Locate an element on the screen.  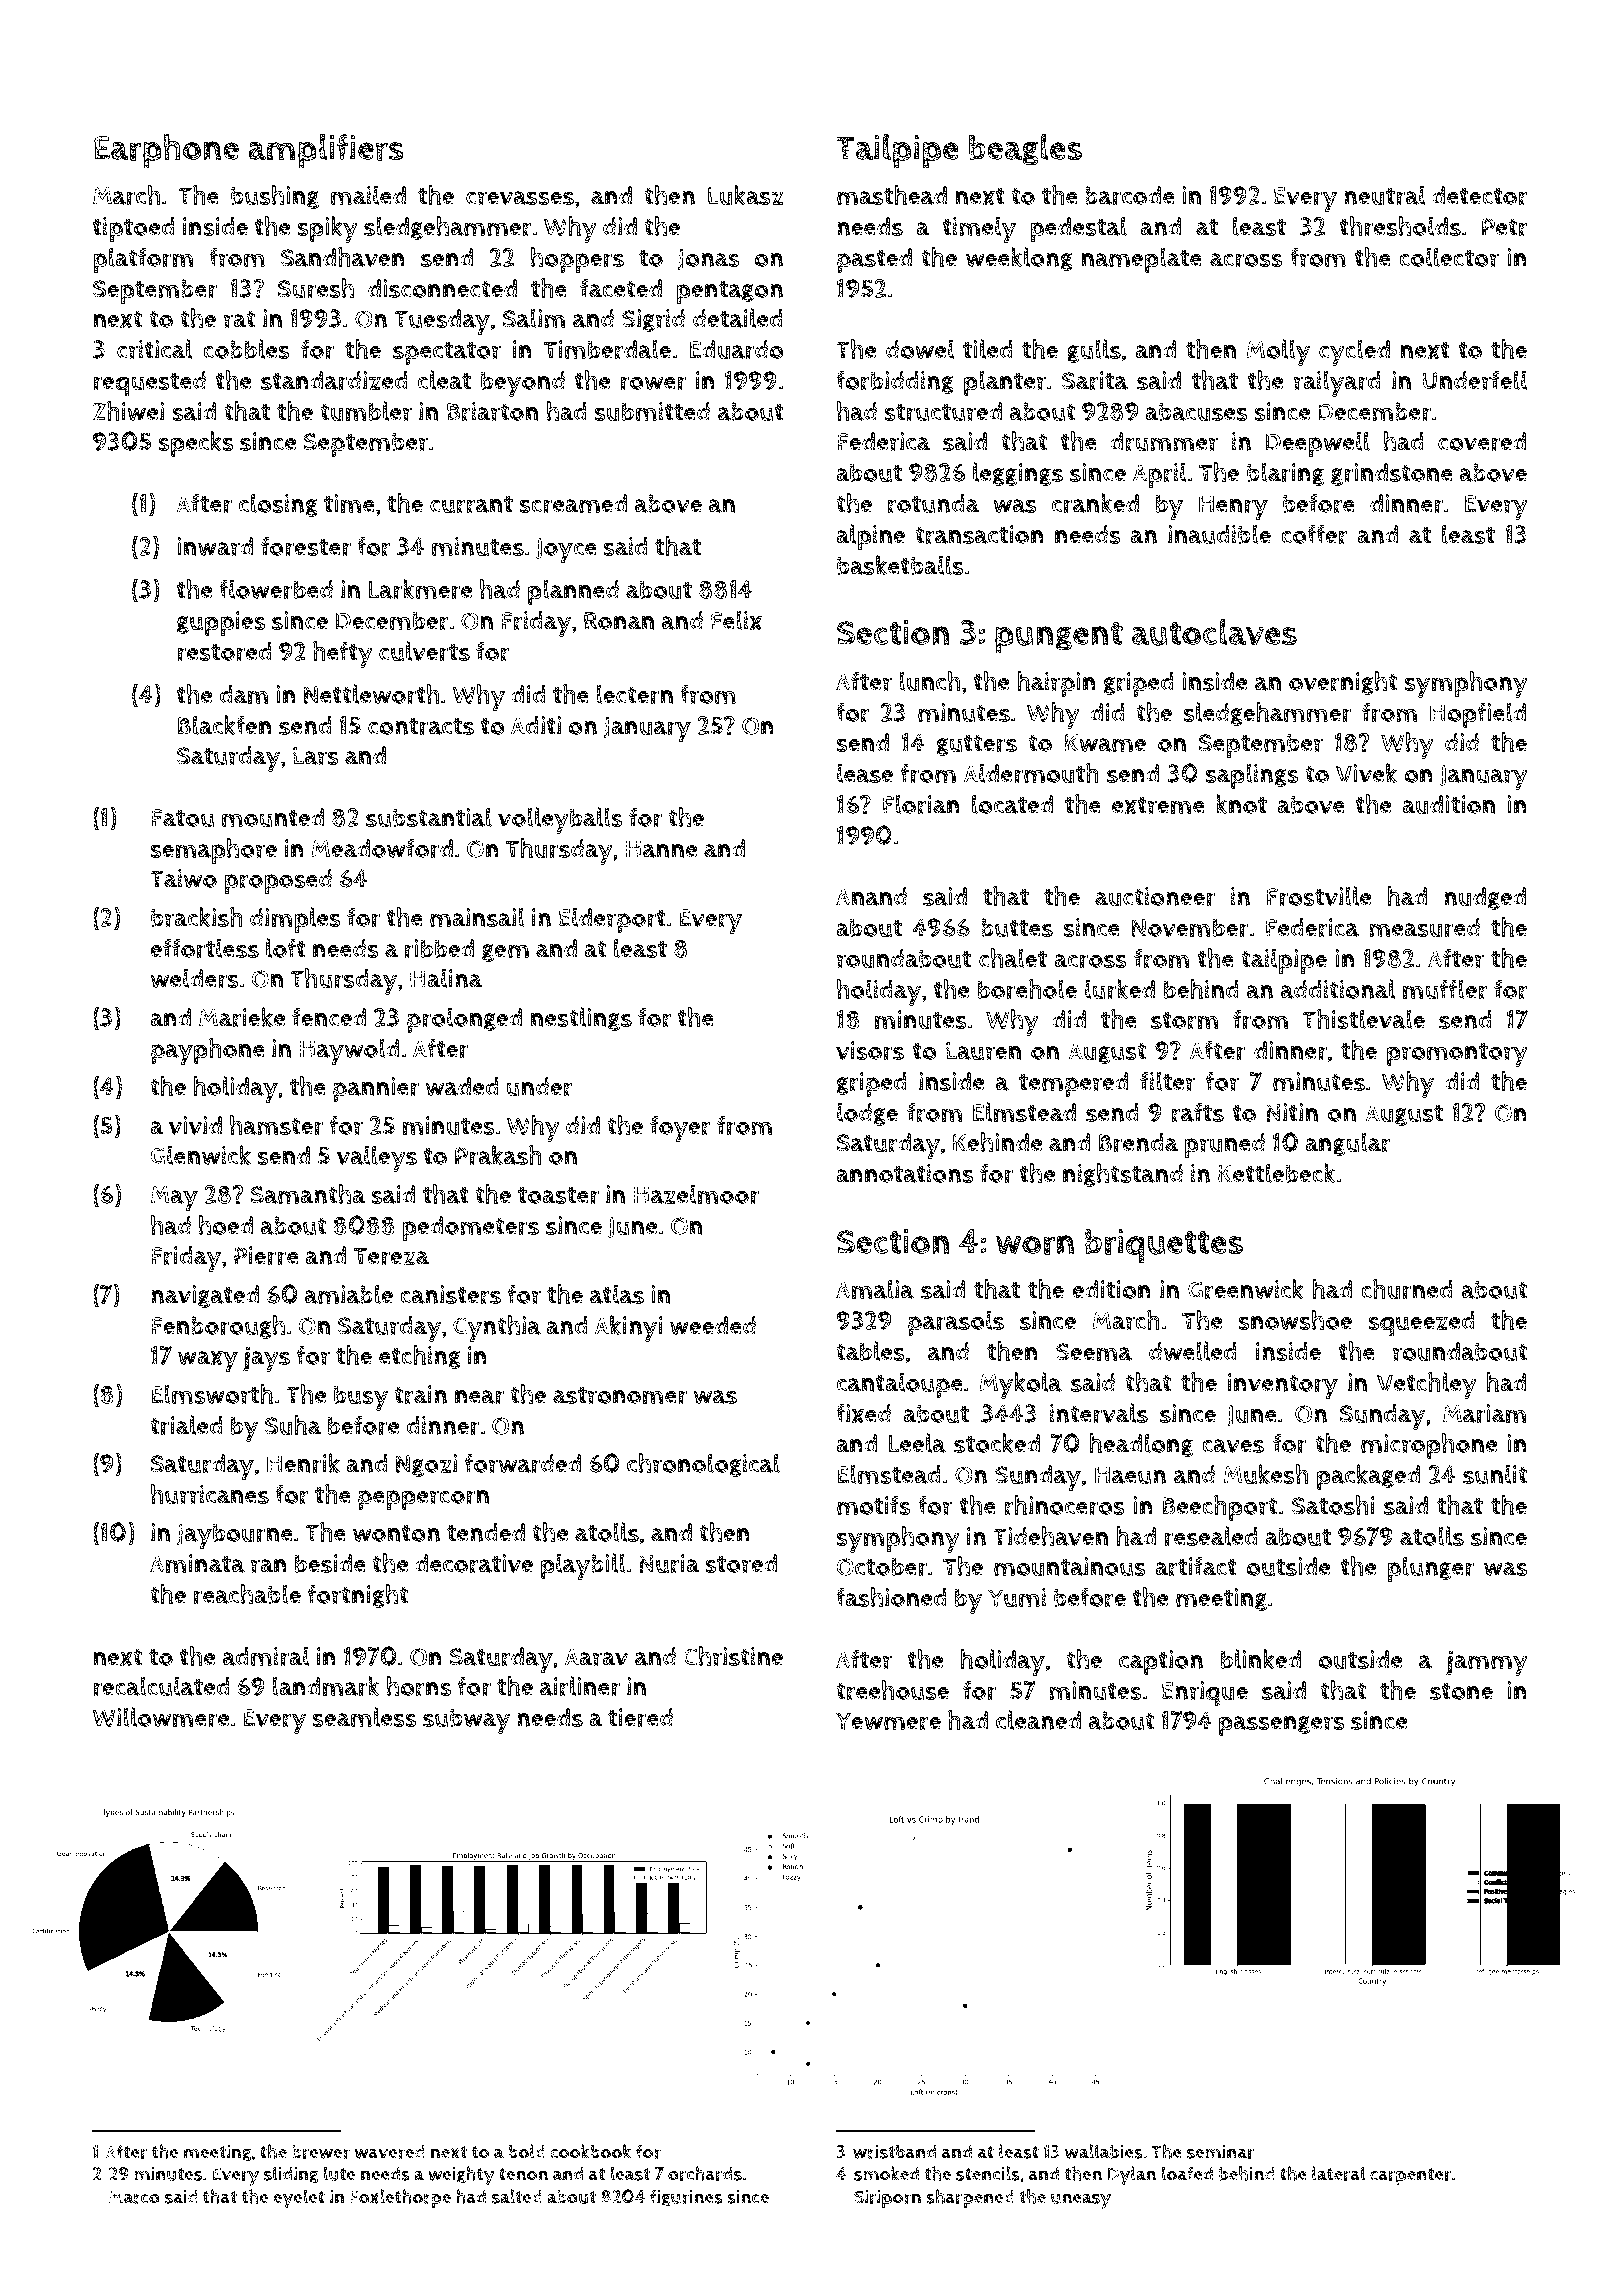
churned is located at coordinates (1407, 1289).
